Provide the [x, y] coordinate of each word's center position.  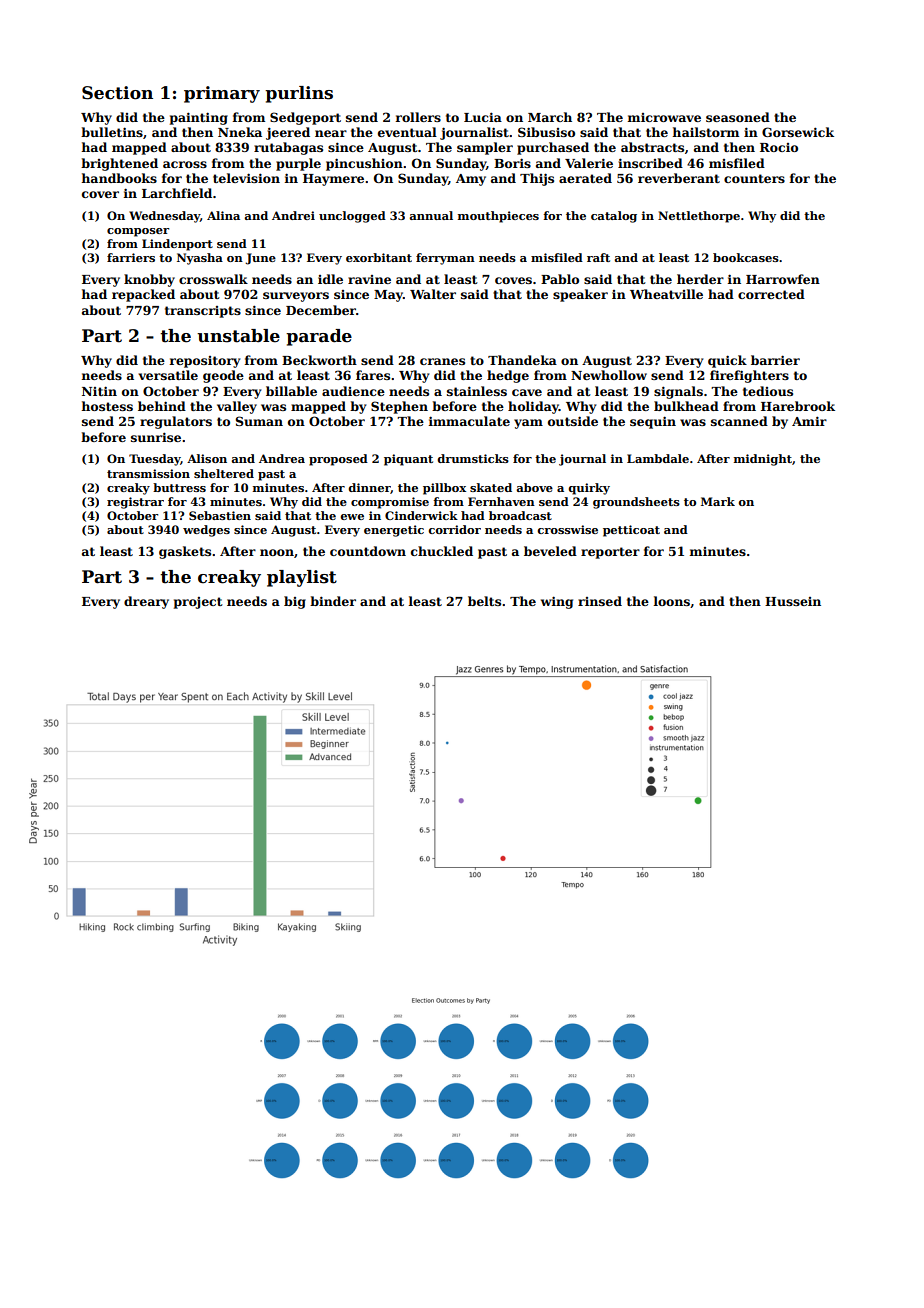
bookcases [746, 257]
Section [117, 93]
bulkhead [686, 406]
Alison [207, 458]
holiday [533, 407]
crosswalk [213, 279]
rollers [418, 117]
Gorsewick [798, 132]
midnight [763, 460]
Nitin [99, 391]
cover [100, 194]
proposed [338, 460]
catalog [614, 217]
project [198, 603]
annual [431, 215]
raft [598, 257]
